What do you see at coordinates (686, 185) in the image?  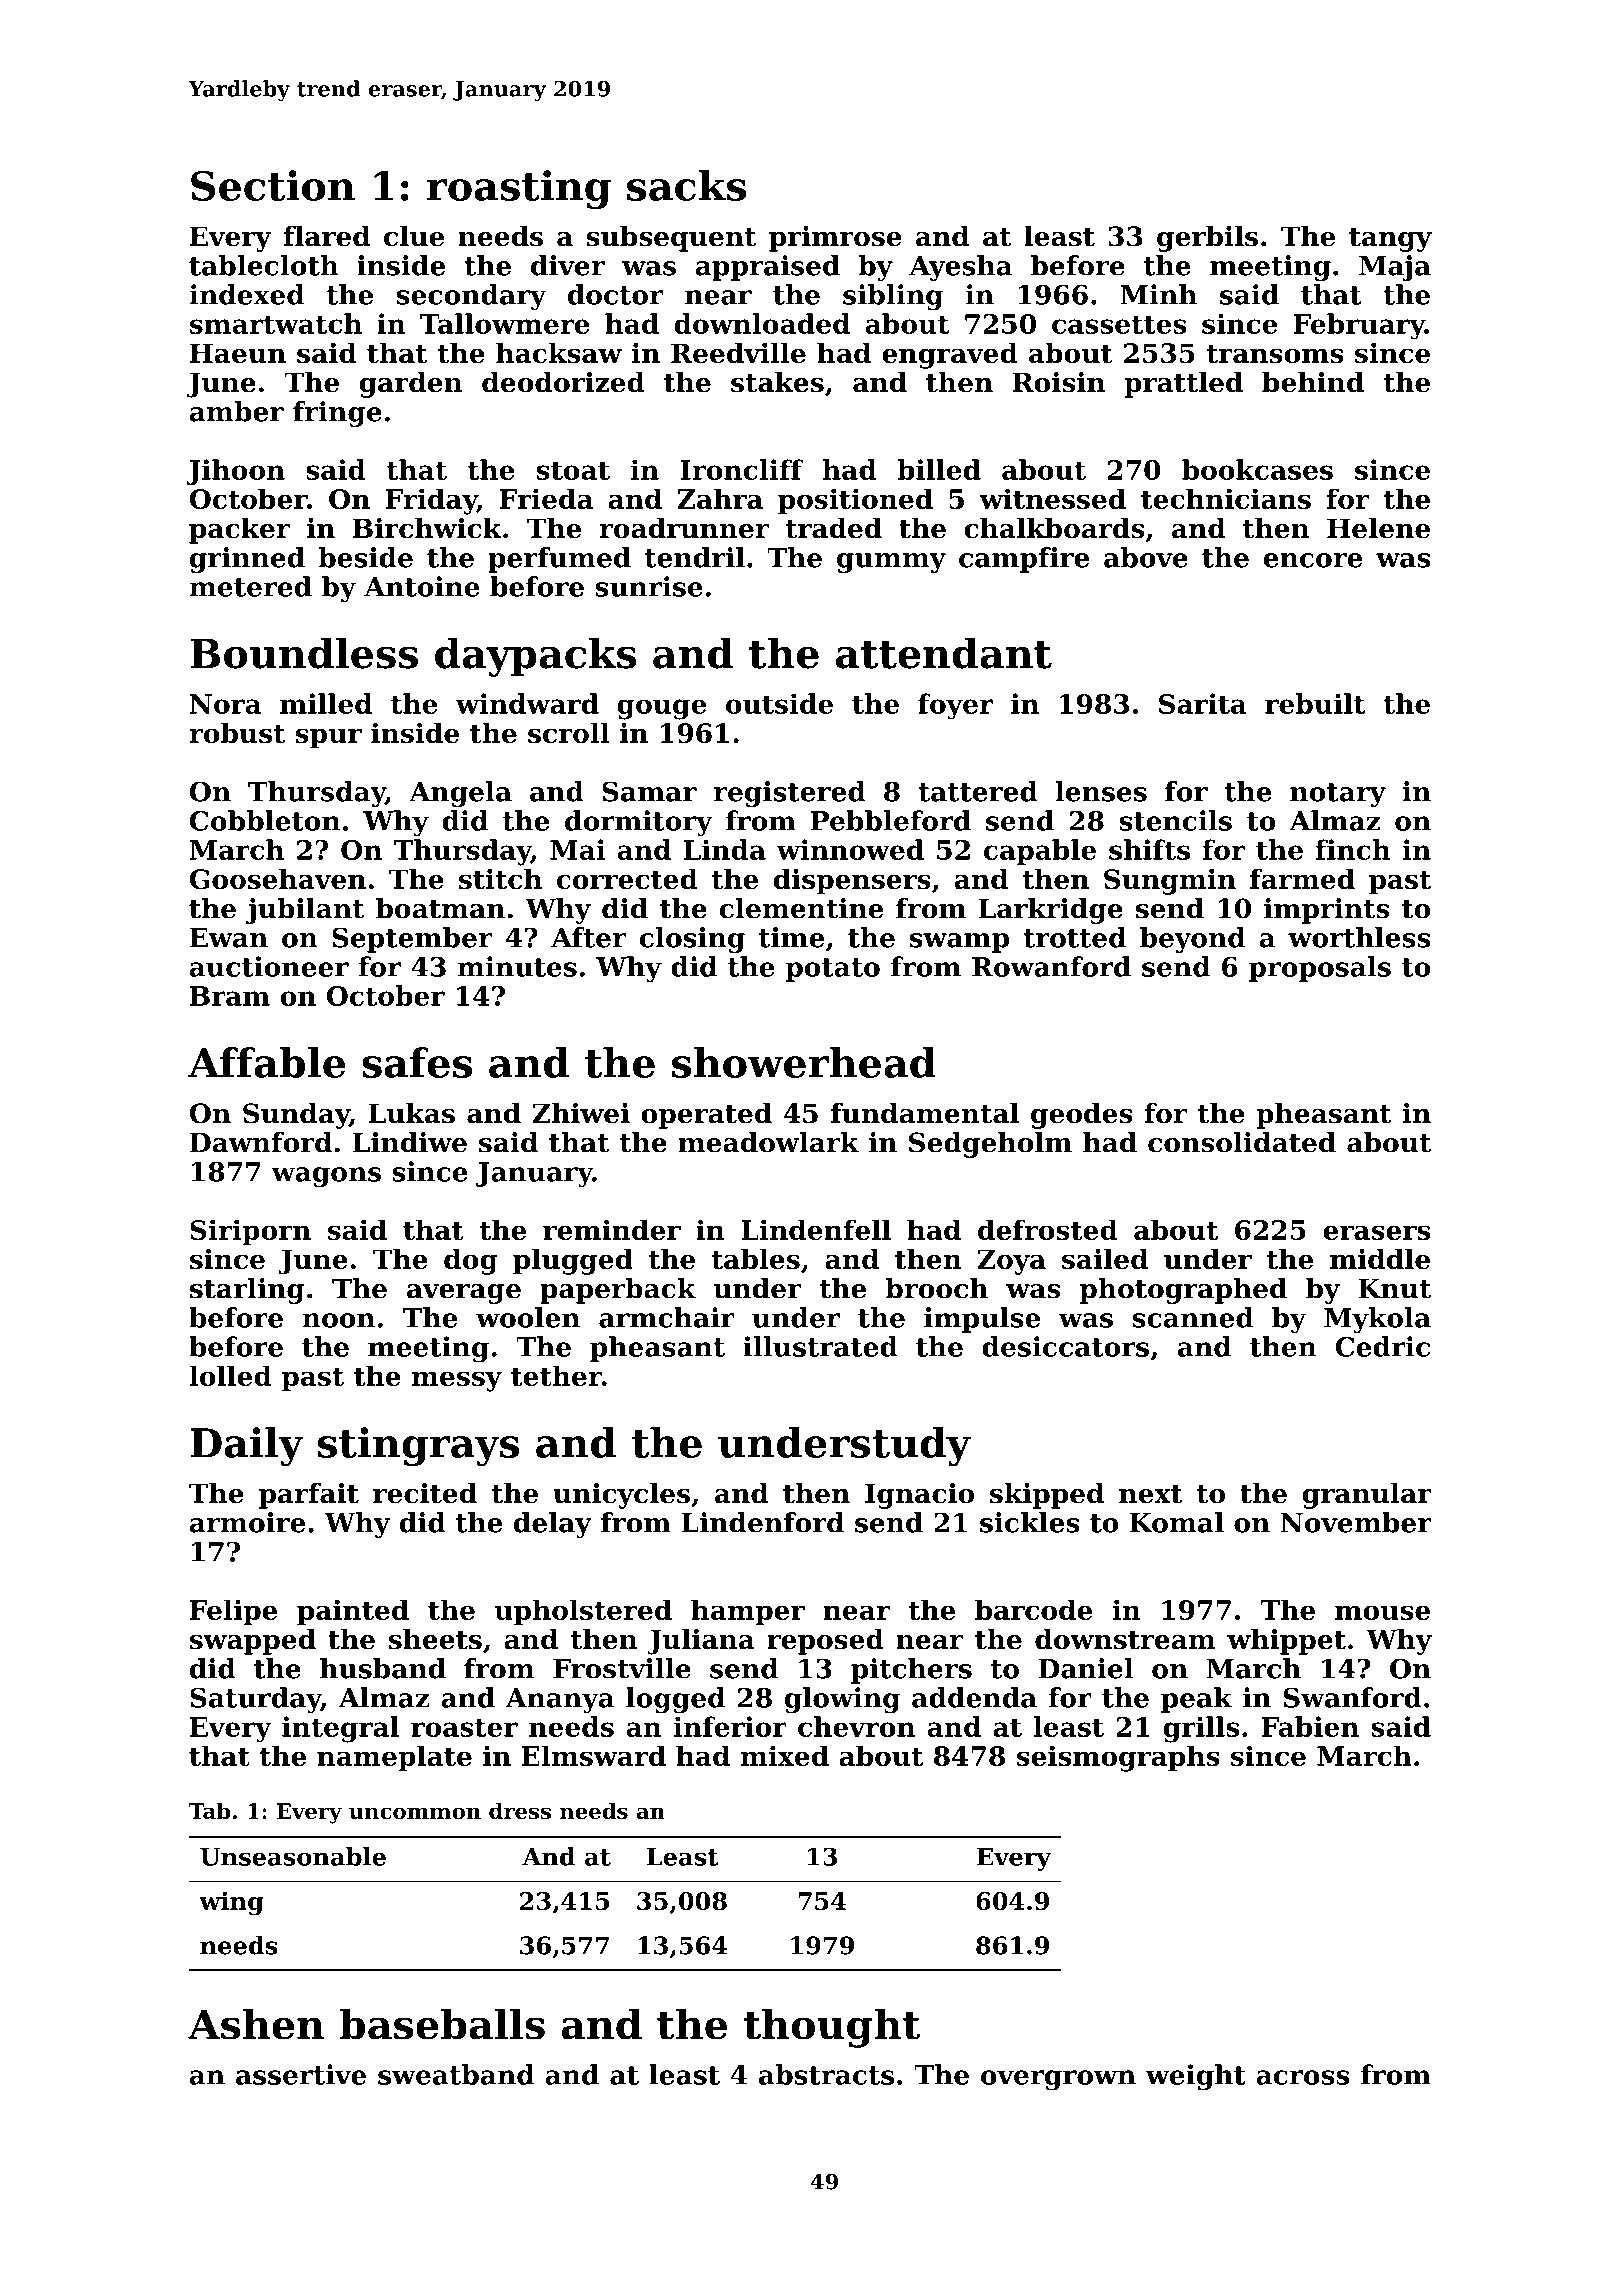 I see `sacks` at bounding box center [686, 185].
